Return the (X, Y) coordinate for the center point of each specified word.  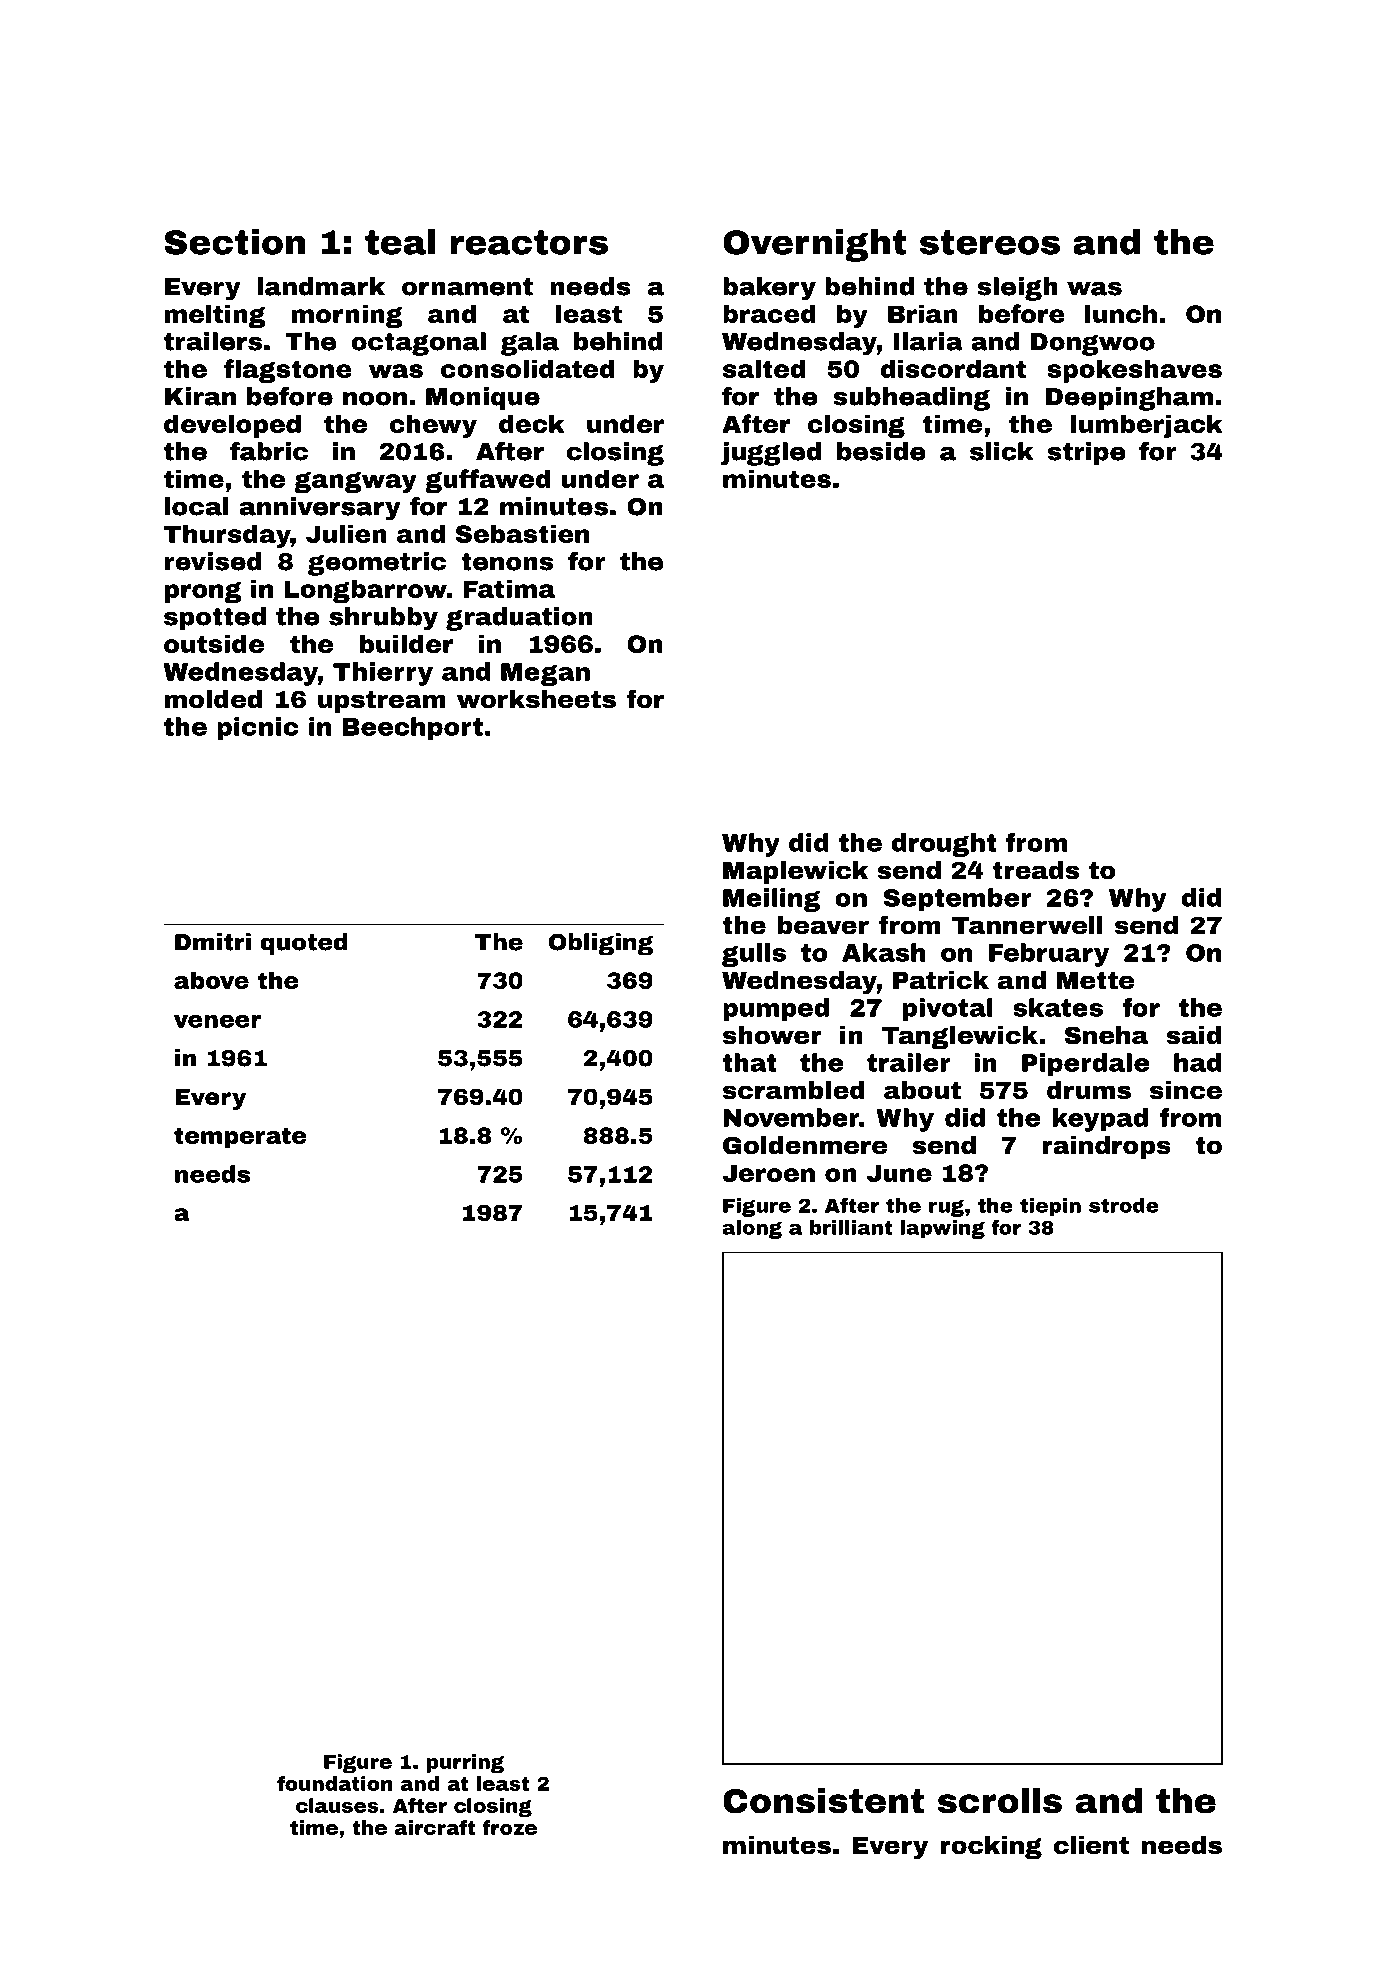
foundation (334, 1783)
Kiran (200, 396)
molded (213, 699)
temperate (240, 1138)
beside (881, 451)
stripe (1087, 453)
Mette (1095, 981)
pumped (776, 1010)
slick (1001, 451)
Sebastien (522, 533)
